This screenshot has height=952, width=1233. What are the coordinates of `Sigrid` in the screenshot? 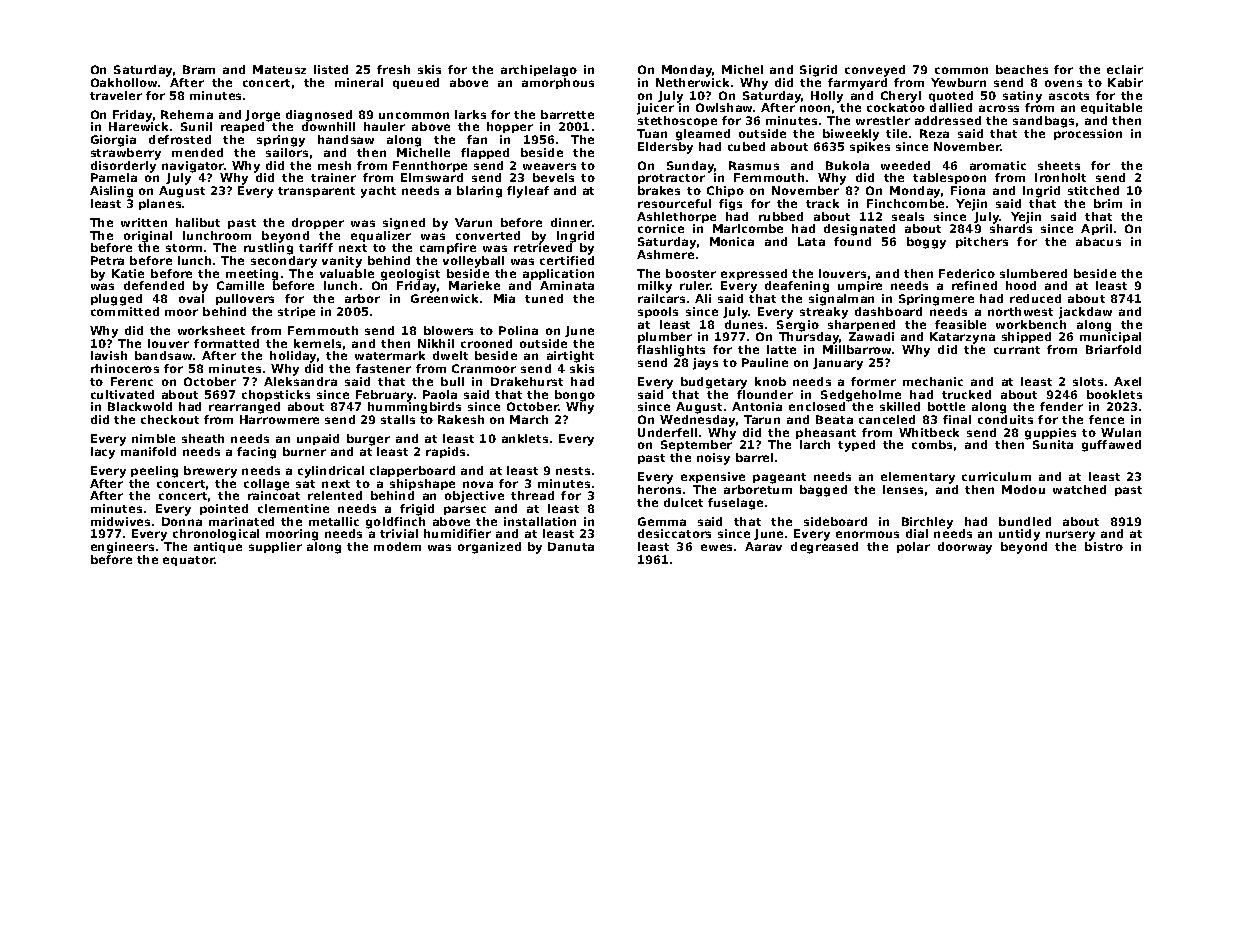 It's located at (818, 71).
